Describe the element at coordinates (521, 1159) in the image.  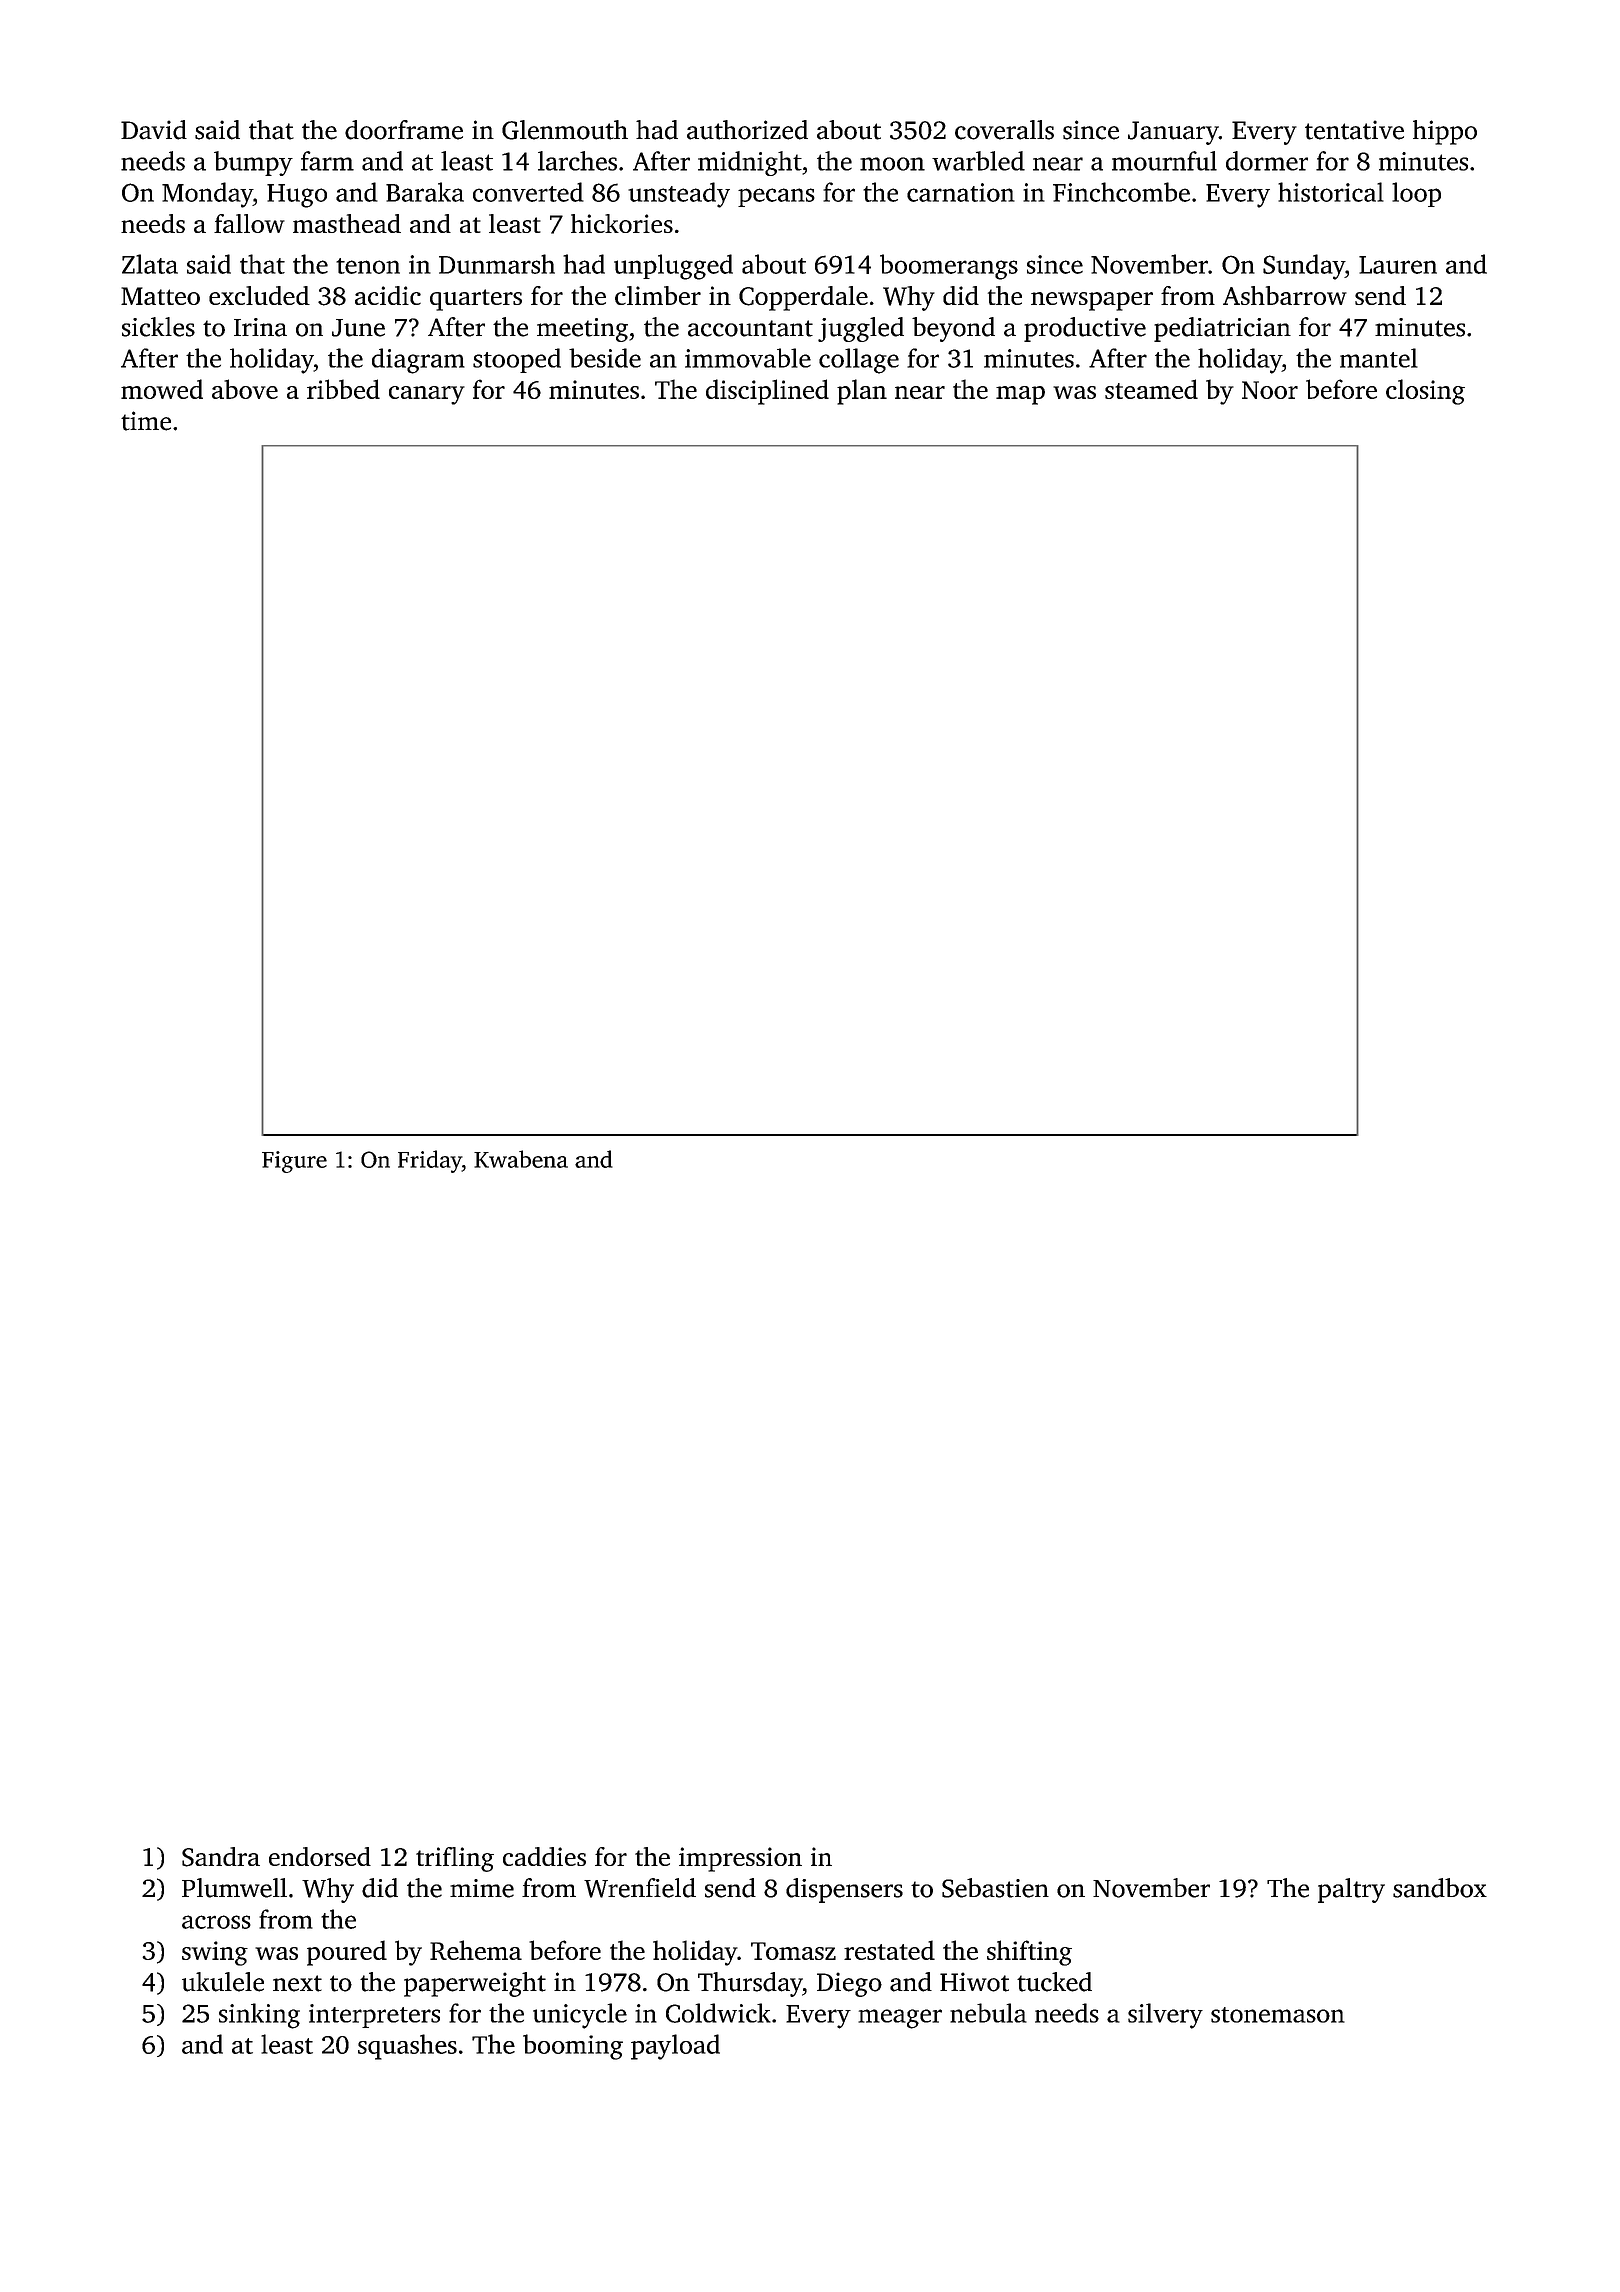
I see `Kwabena` at that location.
